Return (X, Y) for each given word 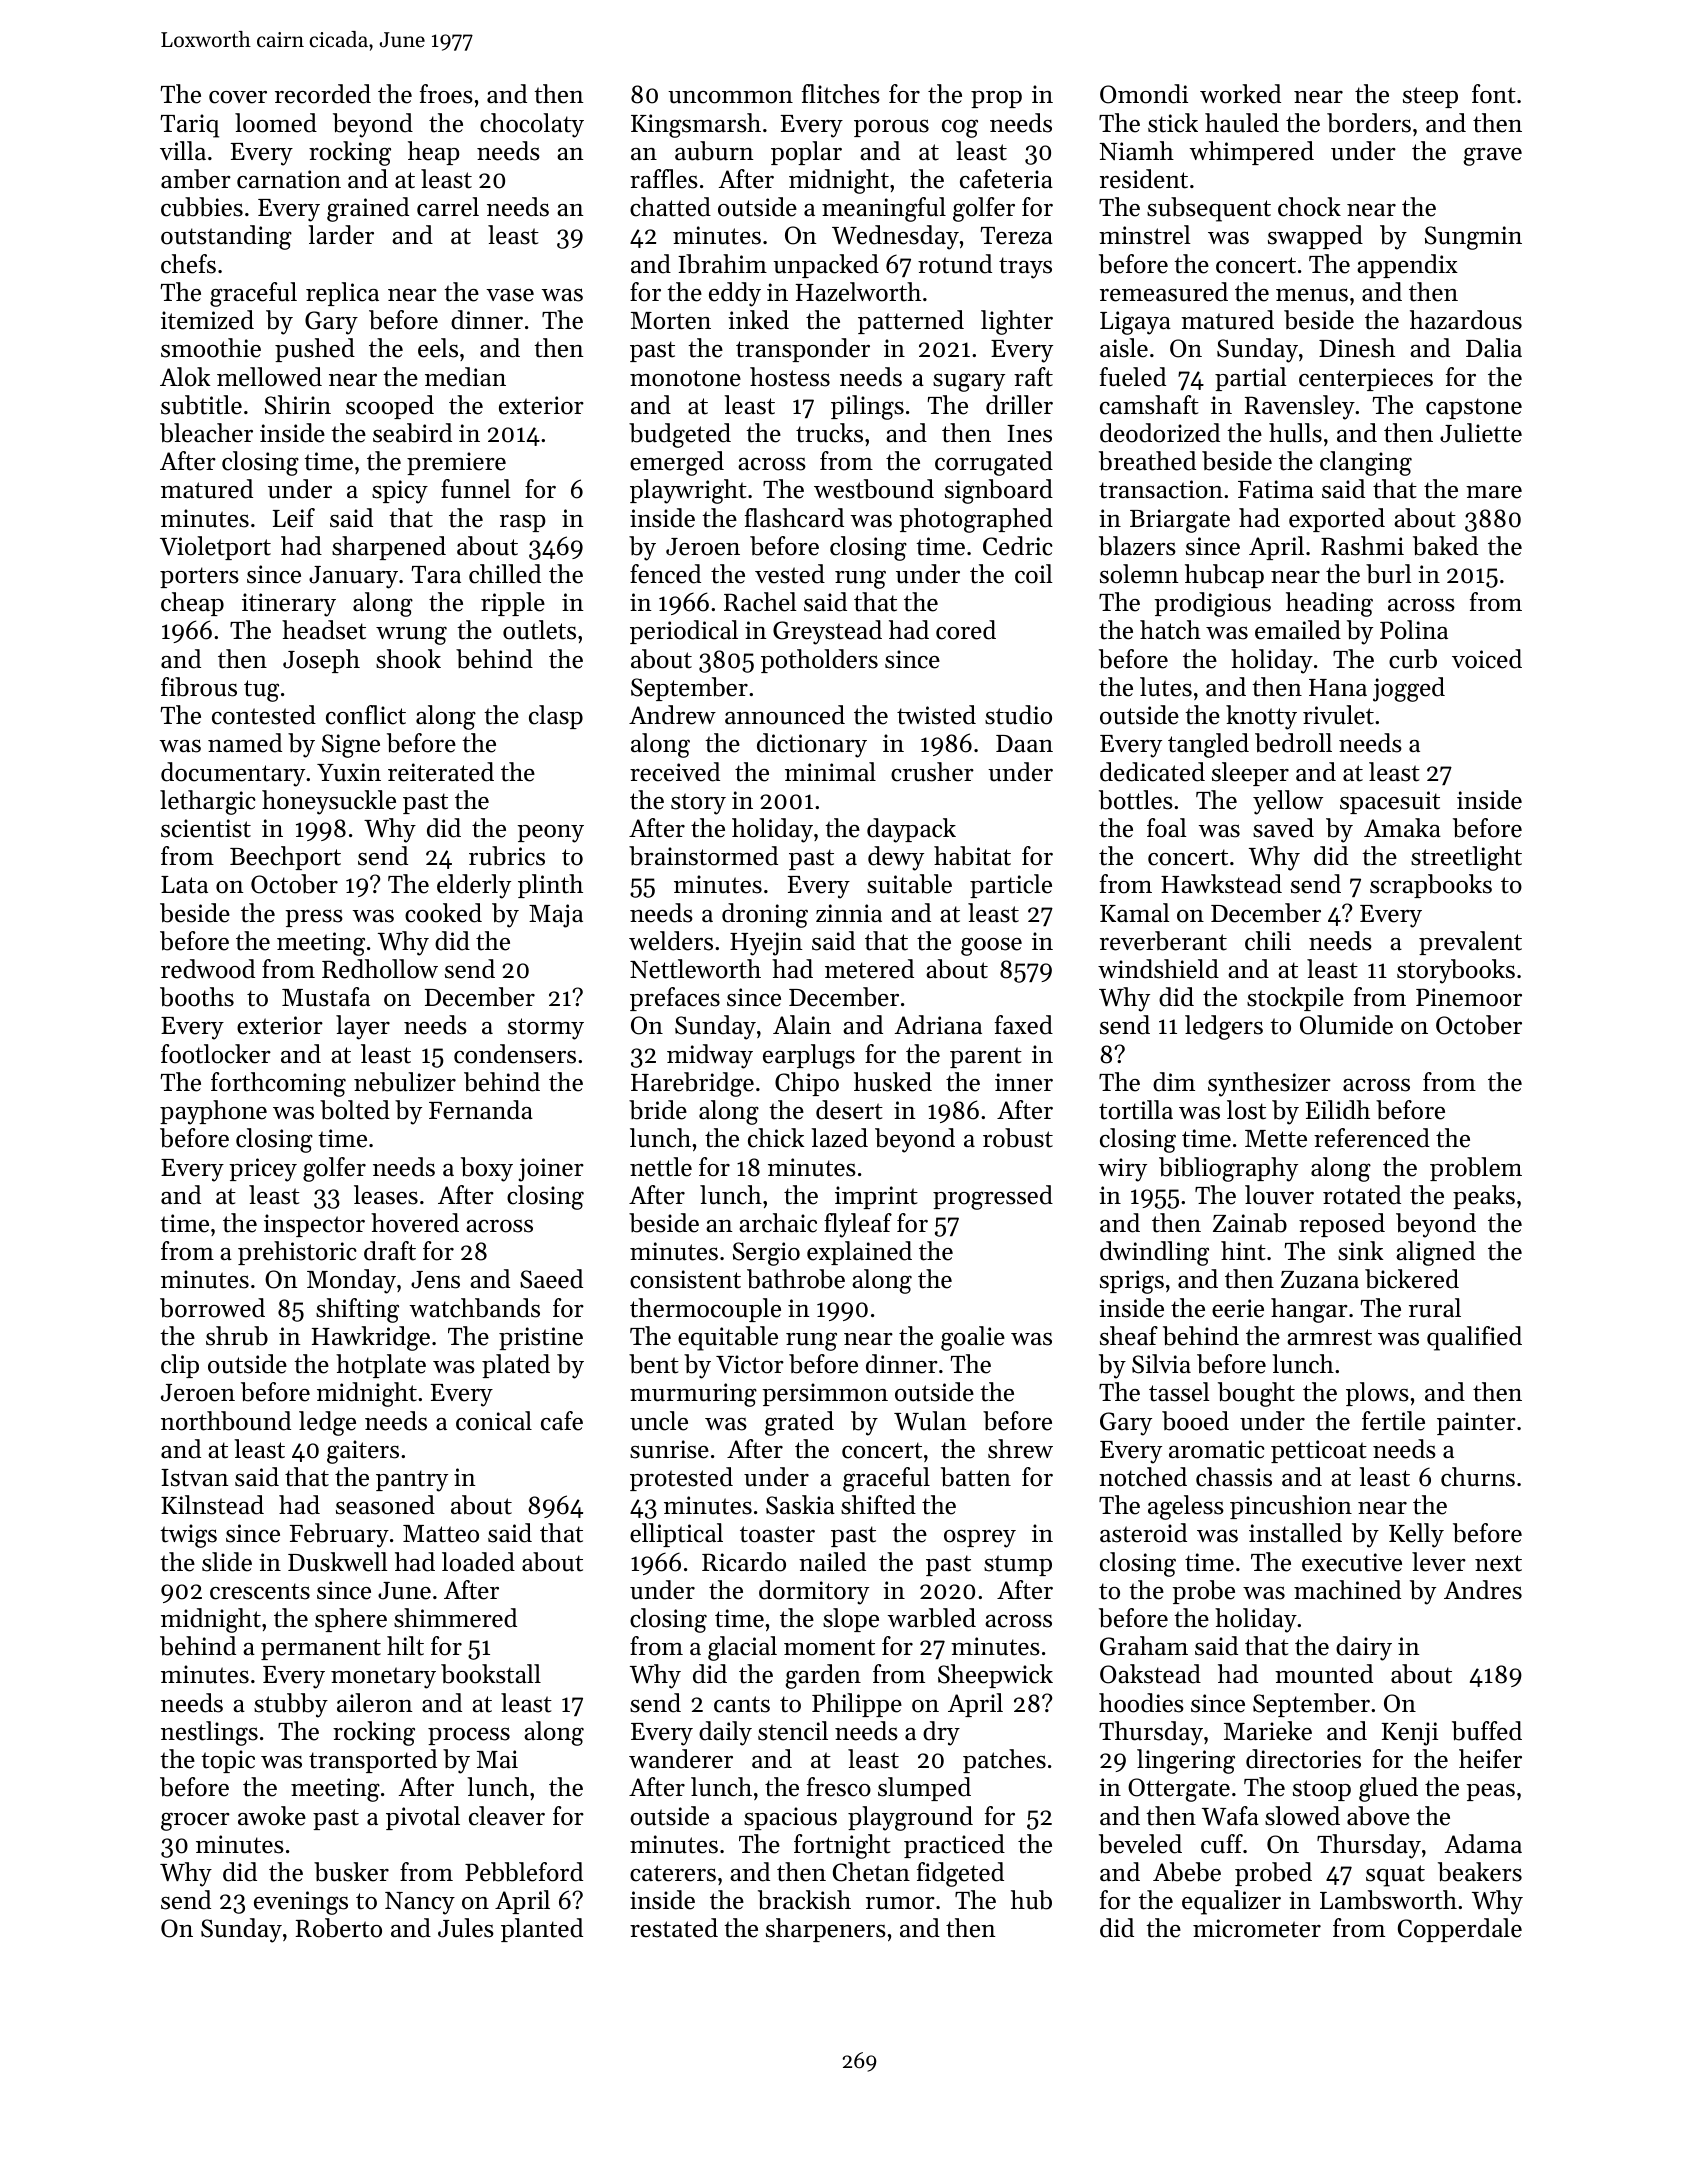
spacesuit (1390, 802)
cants (742, 1704)
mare (1494, 492)
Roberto (339, 1928)
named (245, 743)
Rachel (760, 602)
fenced (665, 574)
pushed (315, 350)
